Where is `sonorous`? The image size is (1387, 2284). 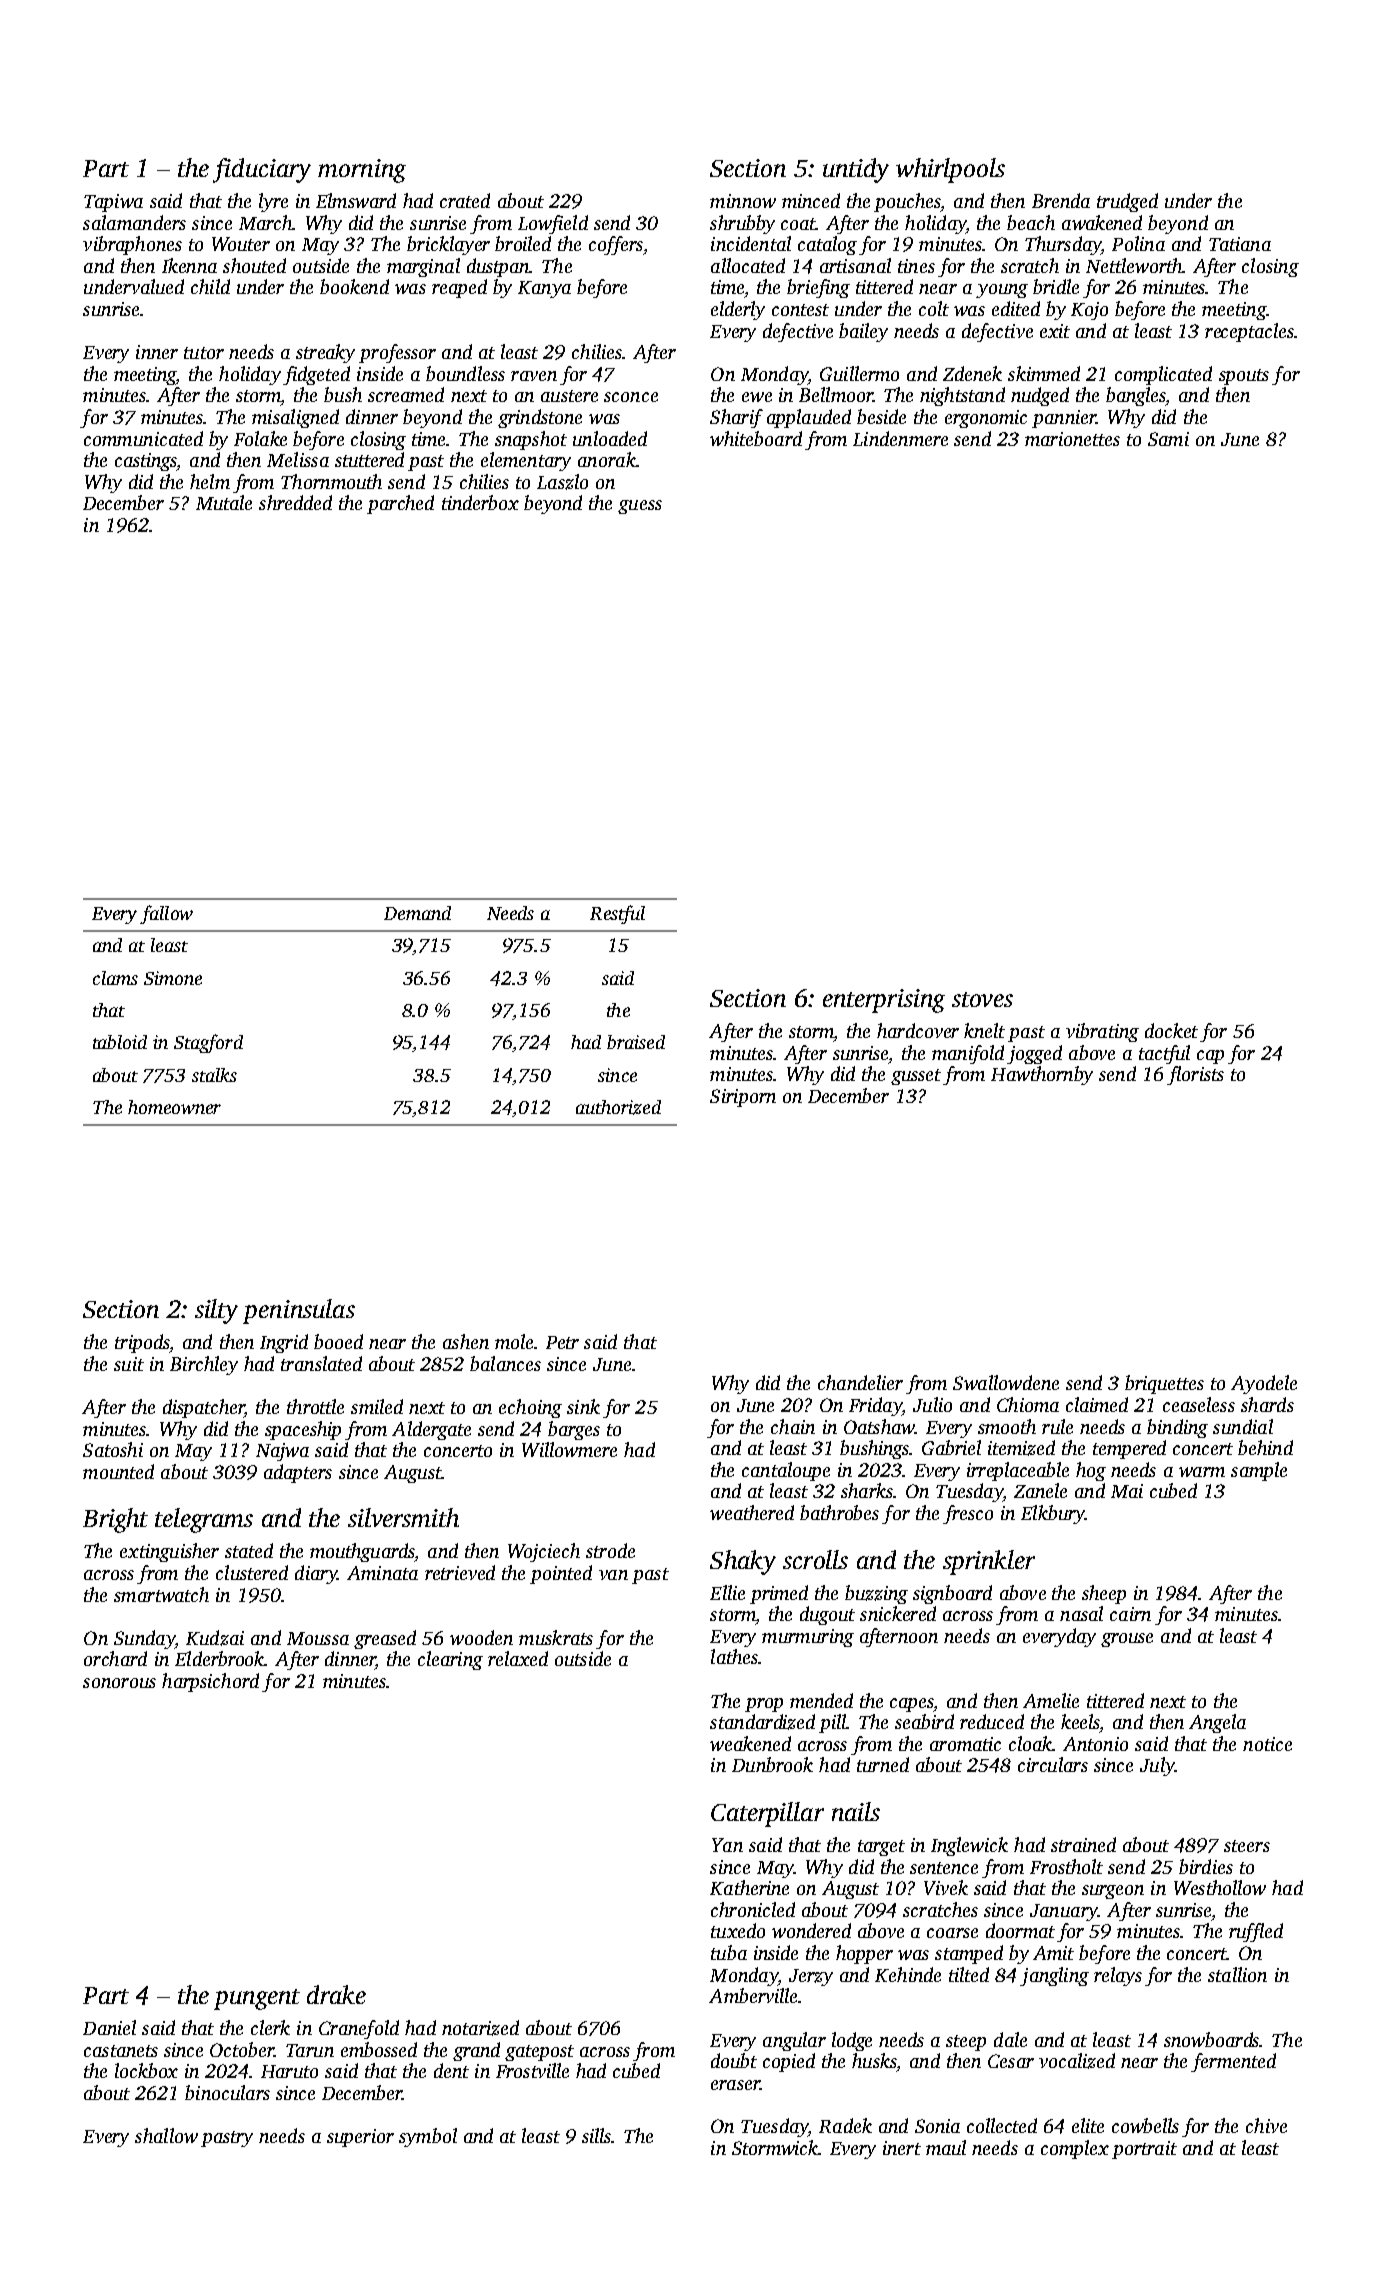 sonorous is located at coordinates (119, 1683).
